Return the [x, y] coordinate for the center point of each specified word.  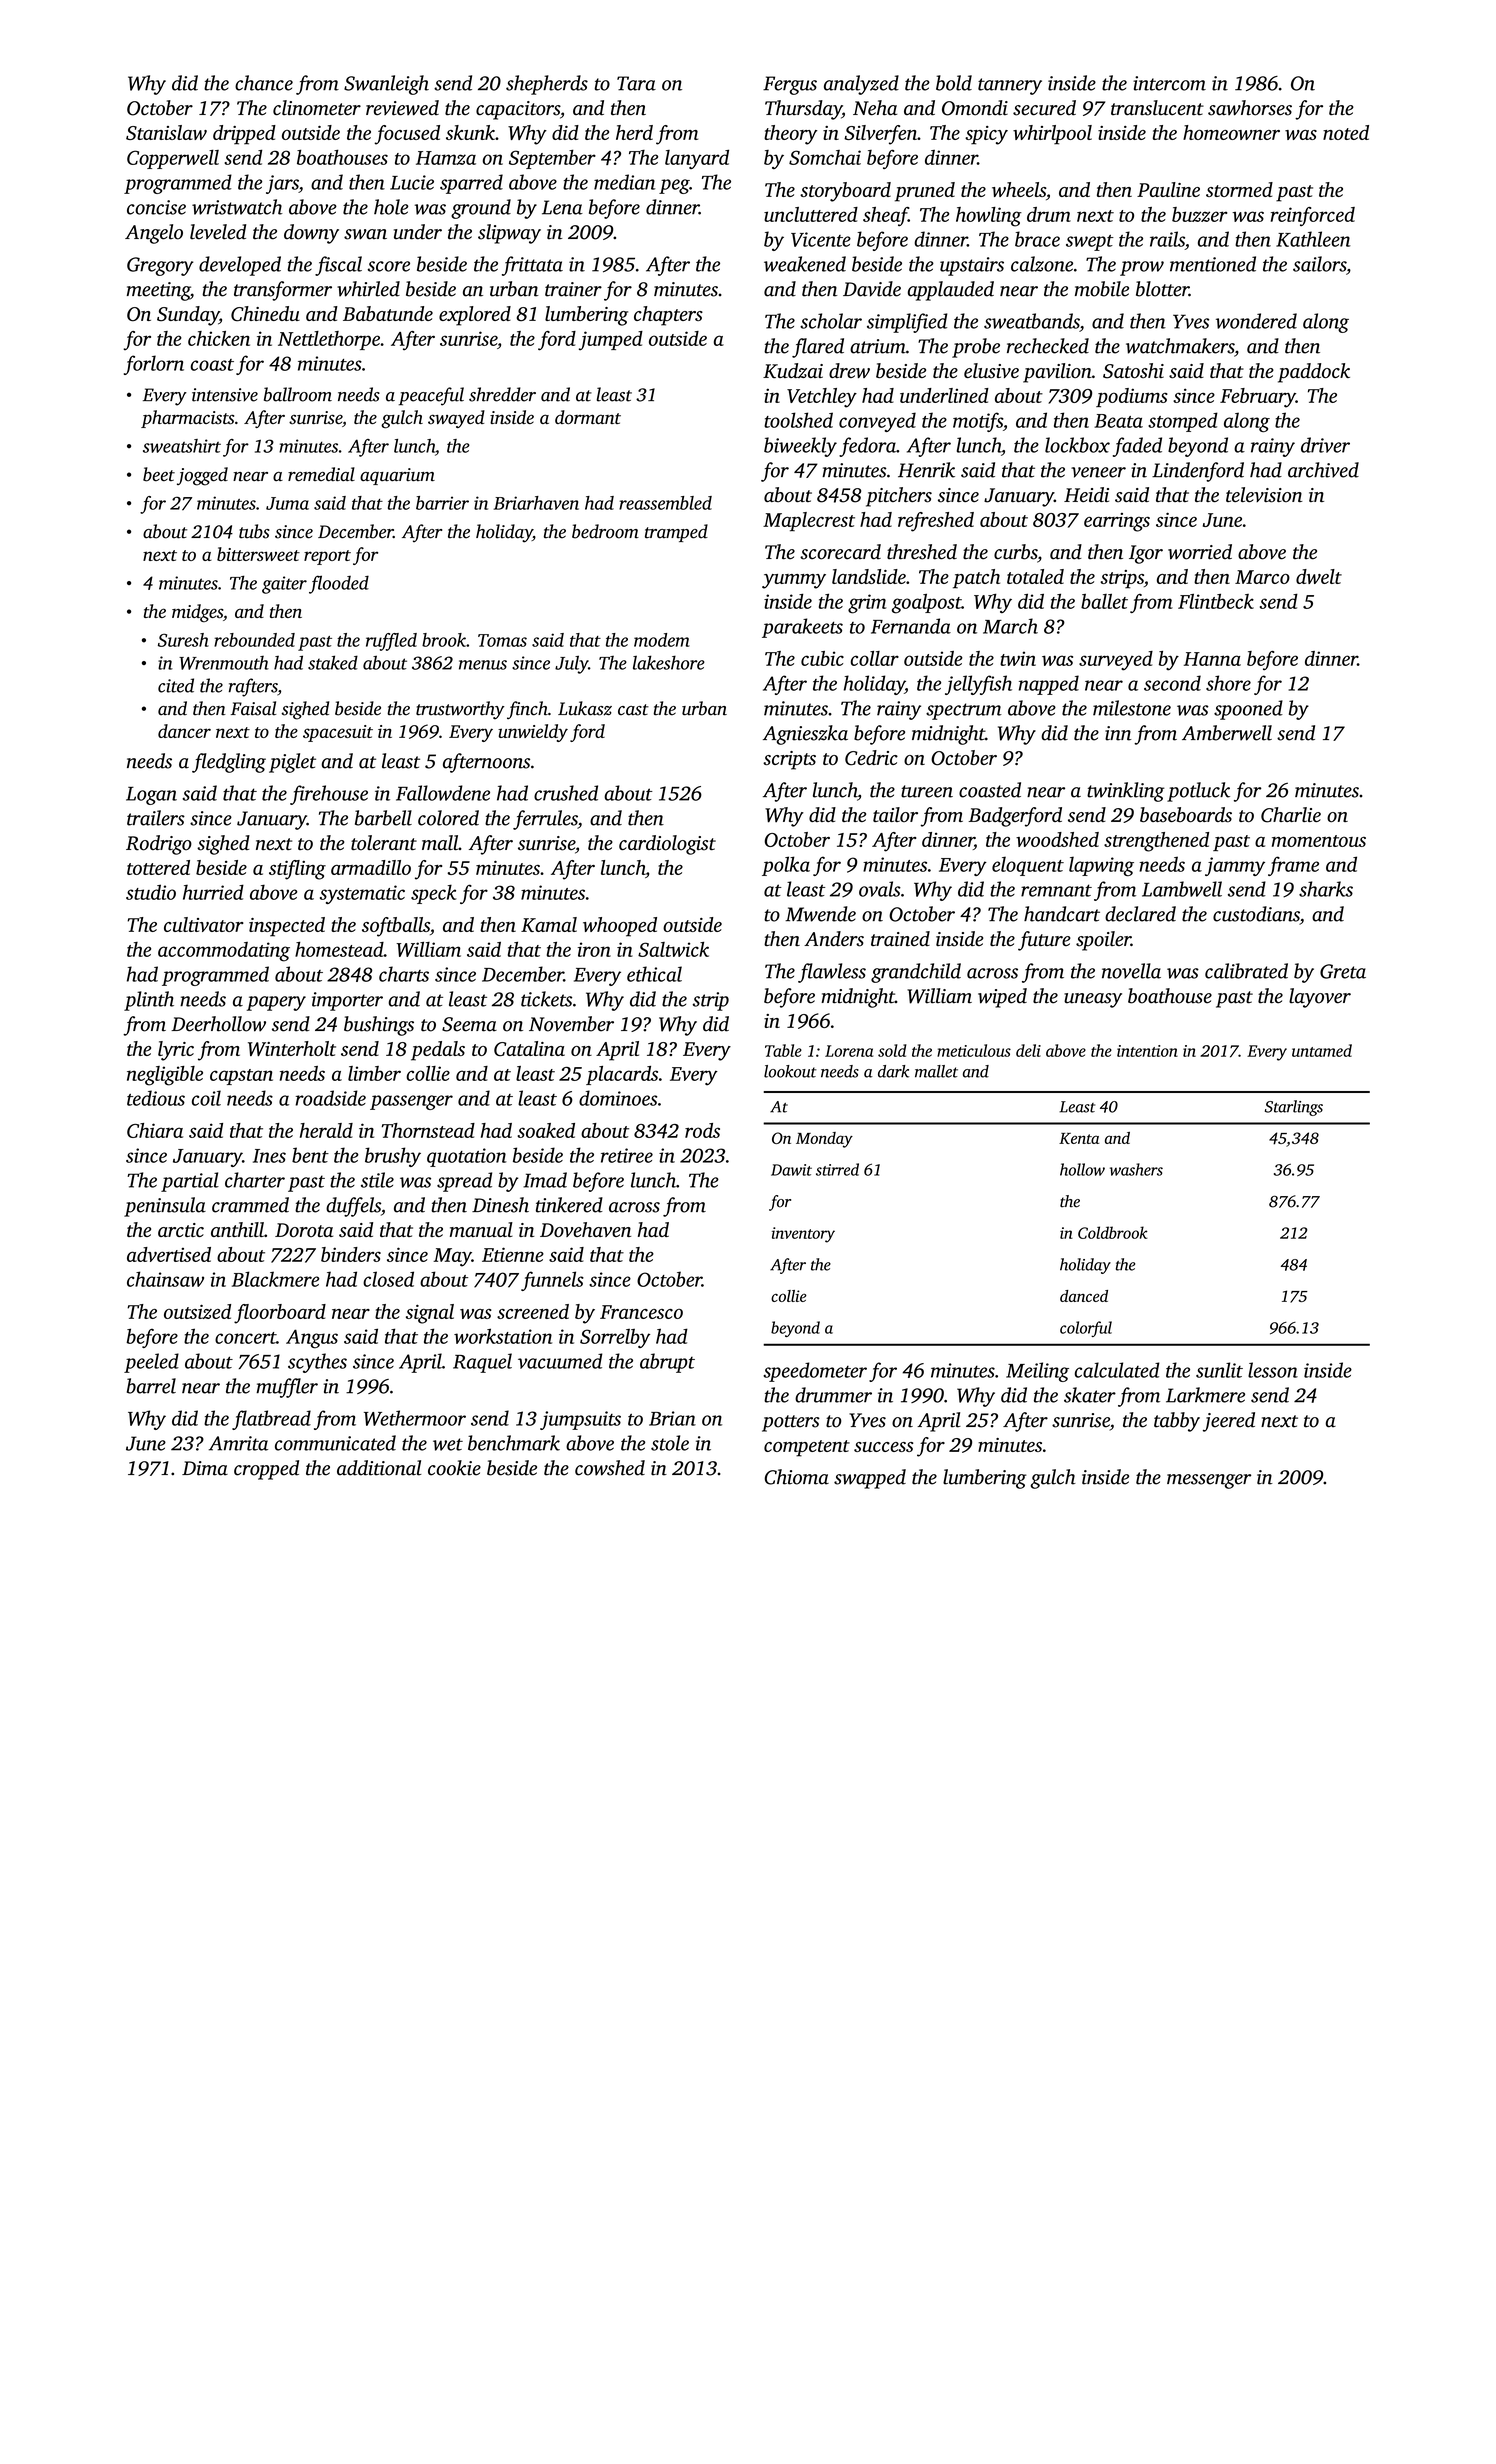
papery [276, 1003]
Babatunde [388, 313]
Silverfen [880, 135]
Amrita [238, 1443]
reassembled [665, 503]
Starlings [1294, 1108]
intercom [1169, 83]
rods [702, 1130]
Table [783, 1050]
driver [1325, 445]
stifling [297, 870]
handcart [1062, 914]
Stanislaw [166, 132]
